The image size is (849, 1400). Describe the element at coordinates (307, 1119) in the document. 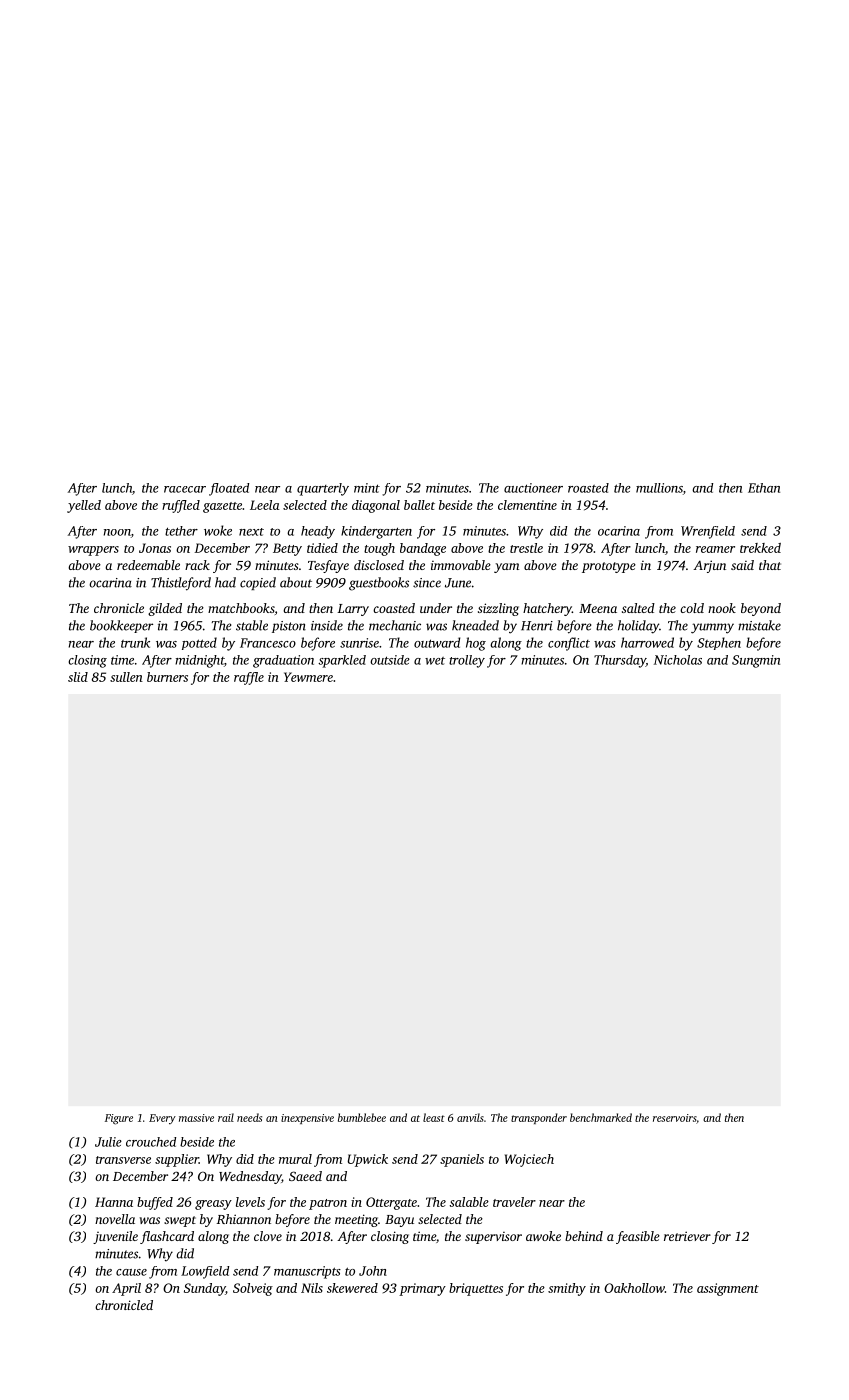

I see `inexpensive` at that location.
